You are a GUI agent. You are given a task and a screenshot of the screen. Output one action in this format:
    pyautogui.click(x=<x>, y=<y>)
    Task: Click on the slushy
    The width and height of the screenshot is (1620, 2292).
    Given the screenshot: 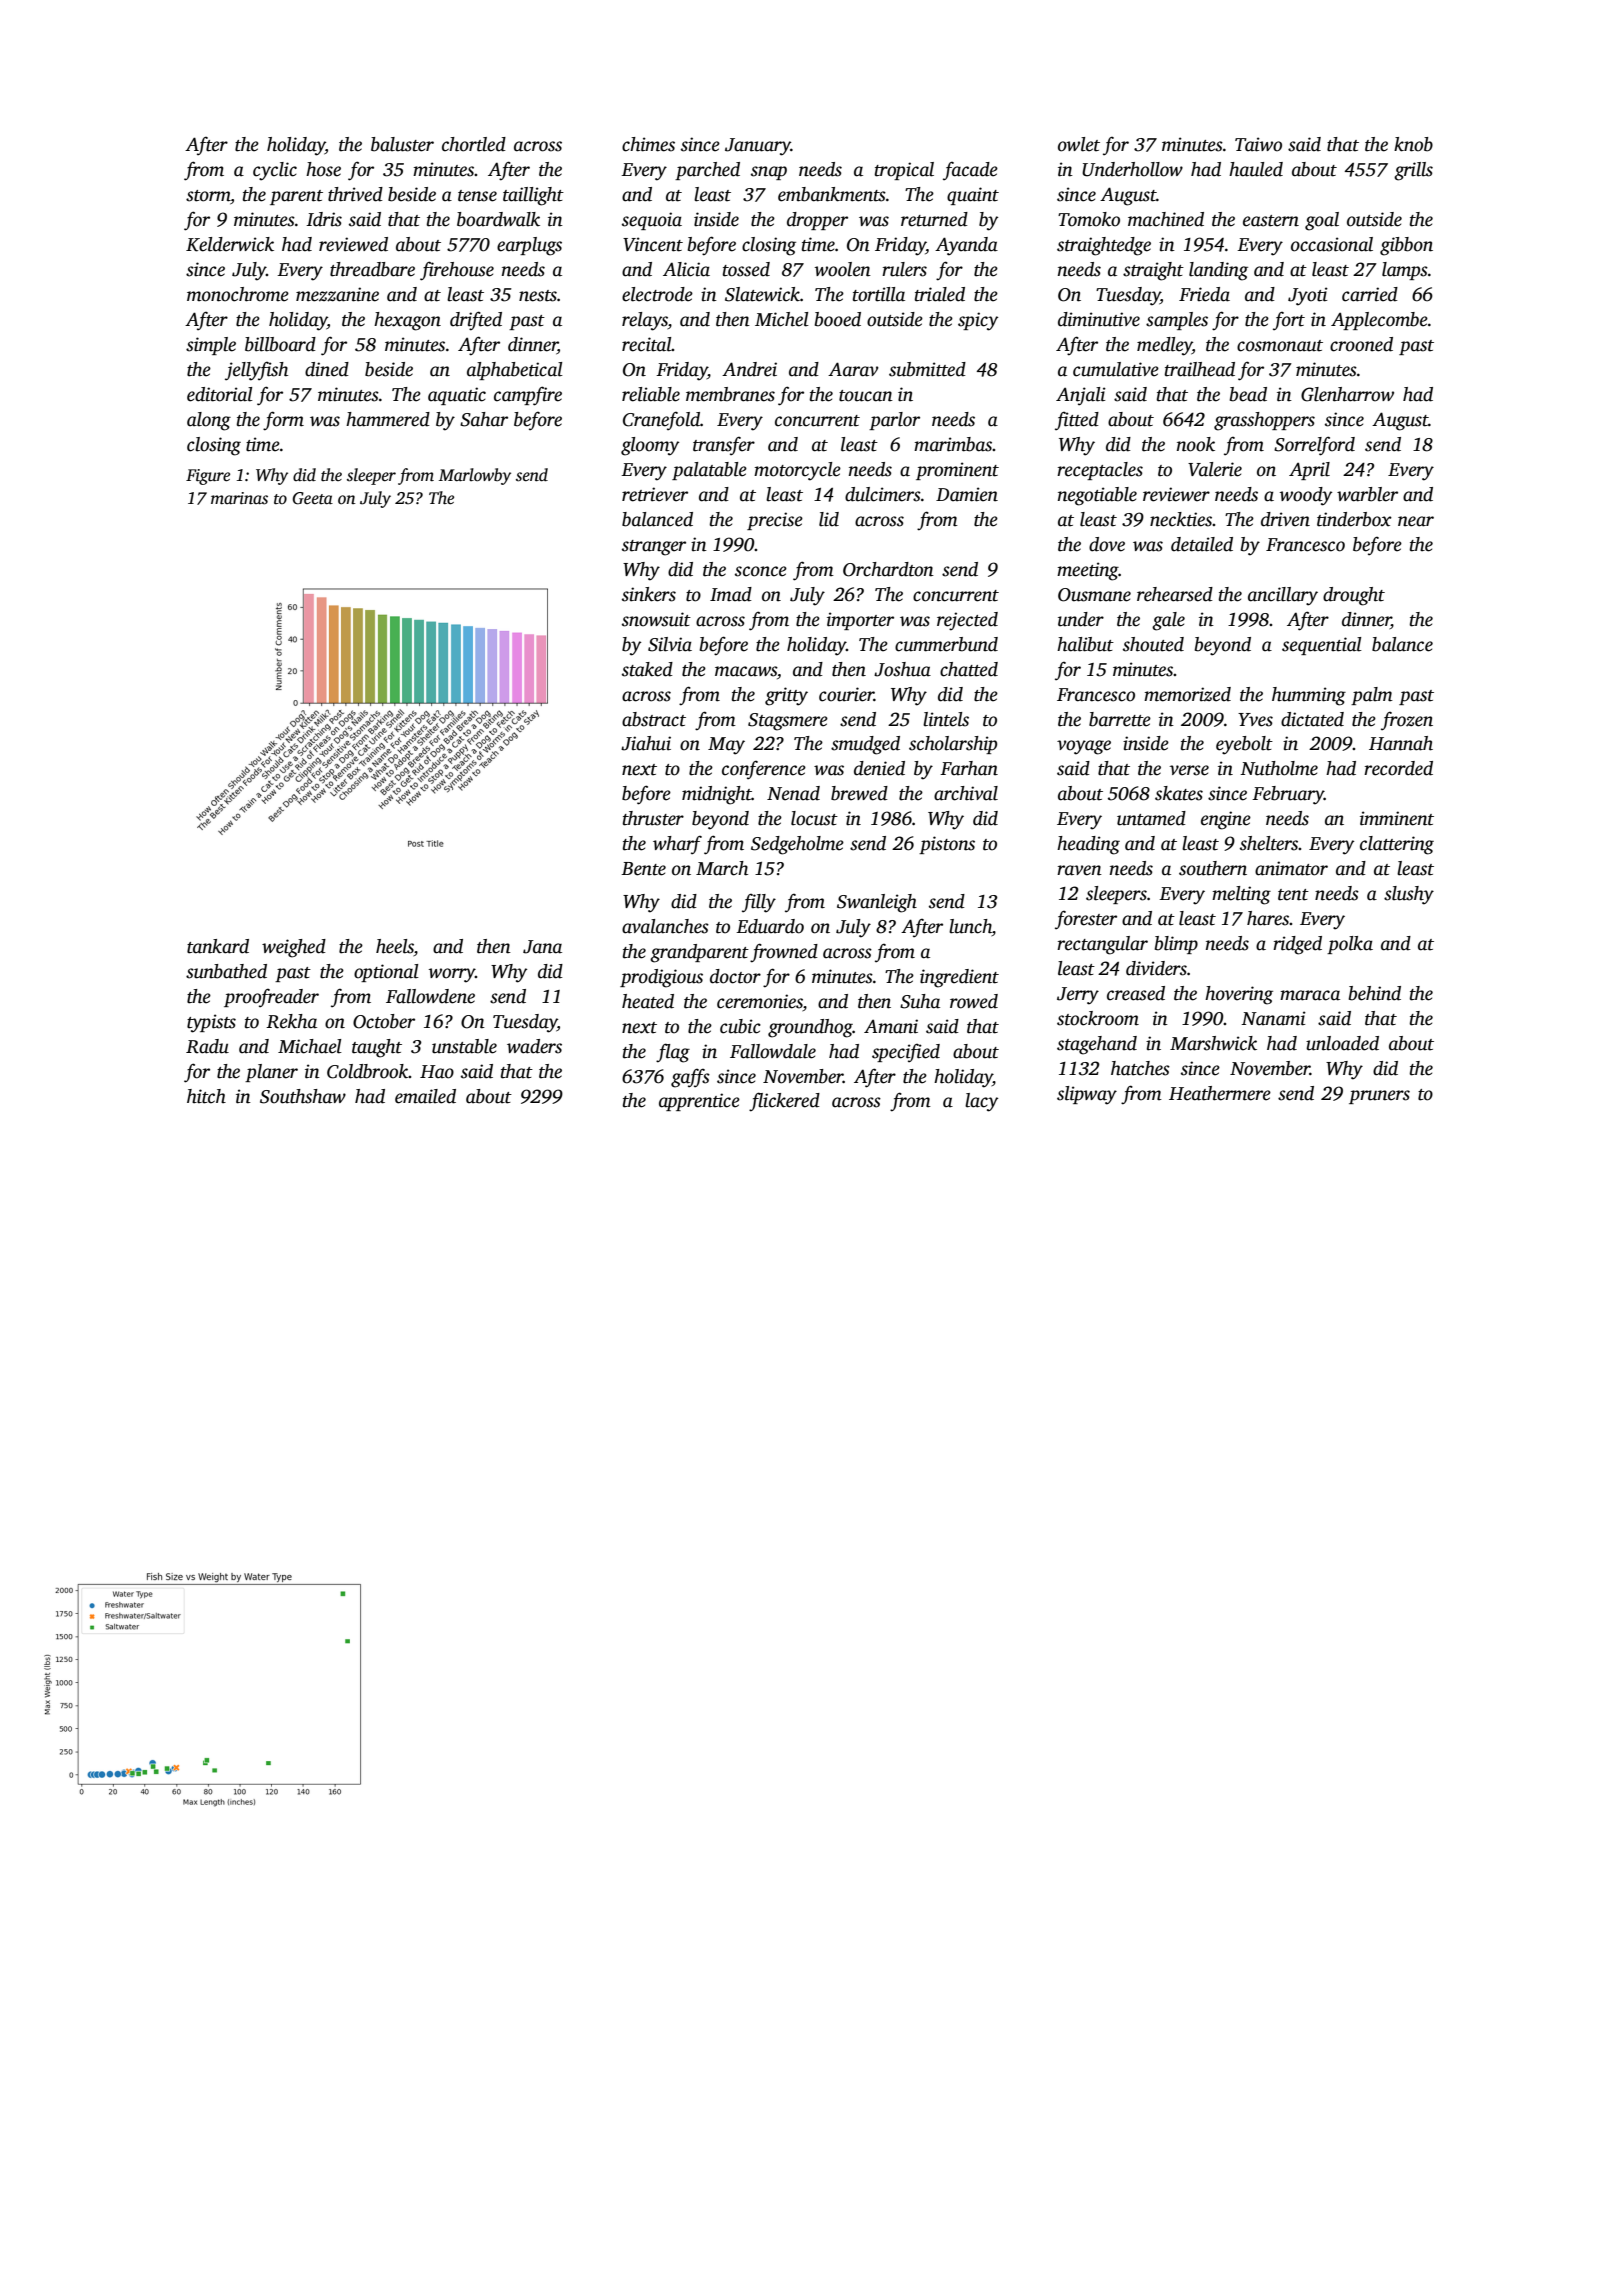 What is the action you would take?
    pyautogui.click(x=1409, y=895)
